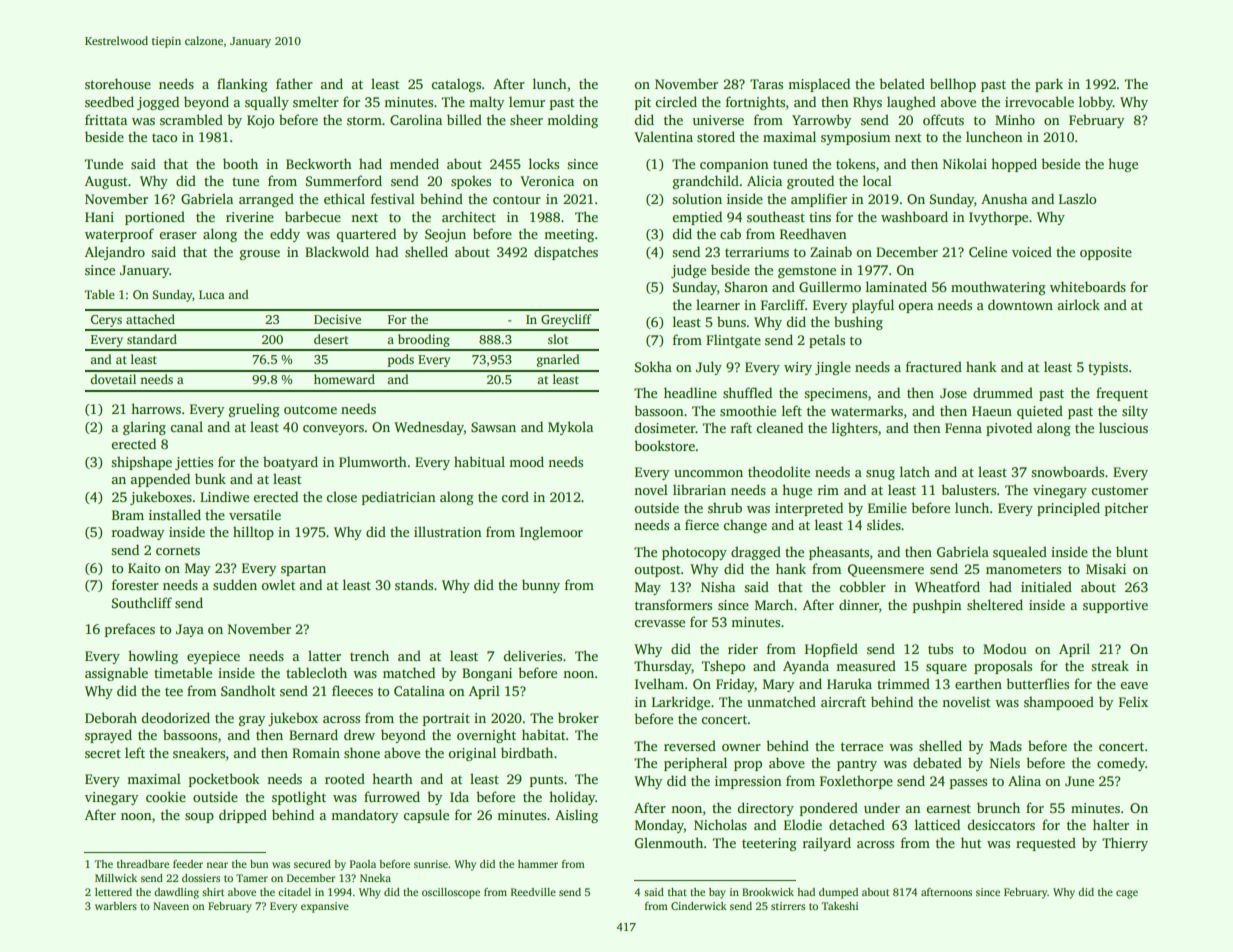  I want to click on eave, so click(1134, 685).
